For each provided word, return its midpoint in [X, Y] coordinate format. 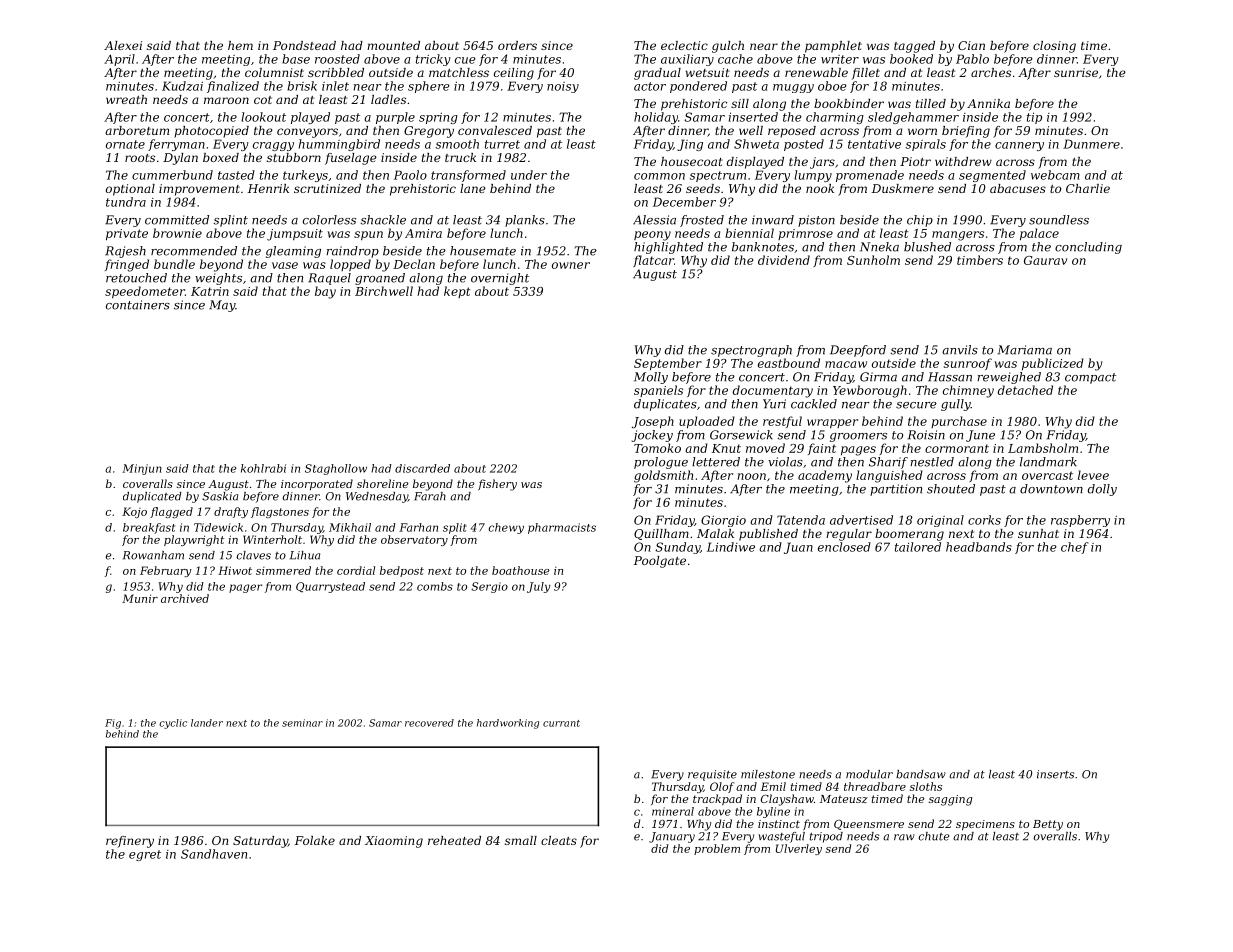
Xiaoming [394, 842]
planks [525, 221]
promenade [870, 176]
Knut [726, 448]
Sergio [489, 587]
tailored [918, 547]
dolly [1102, 490]
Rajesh [125, 252]
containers [138, 305]
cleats [559, 840]
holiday [656, 118]
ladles [388, 99]
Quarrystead [330, 587]
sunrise [1076, 72]
